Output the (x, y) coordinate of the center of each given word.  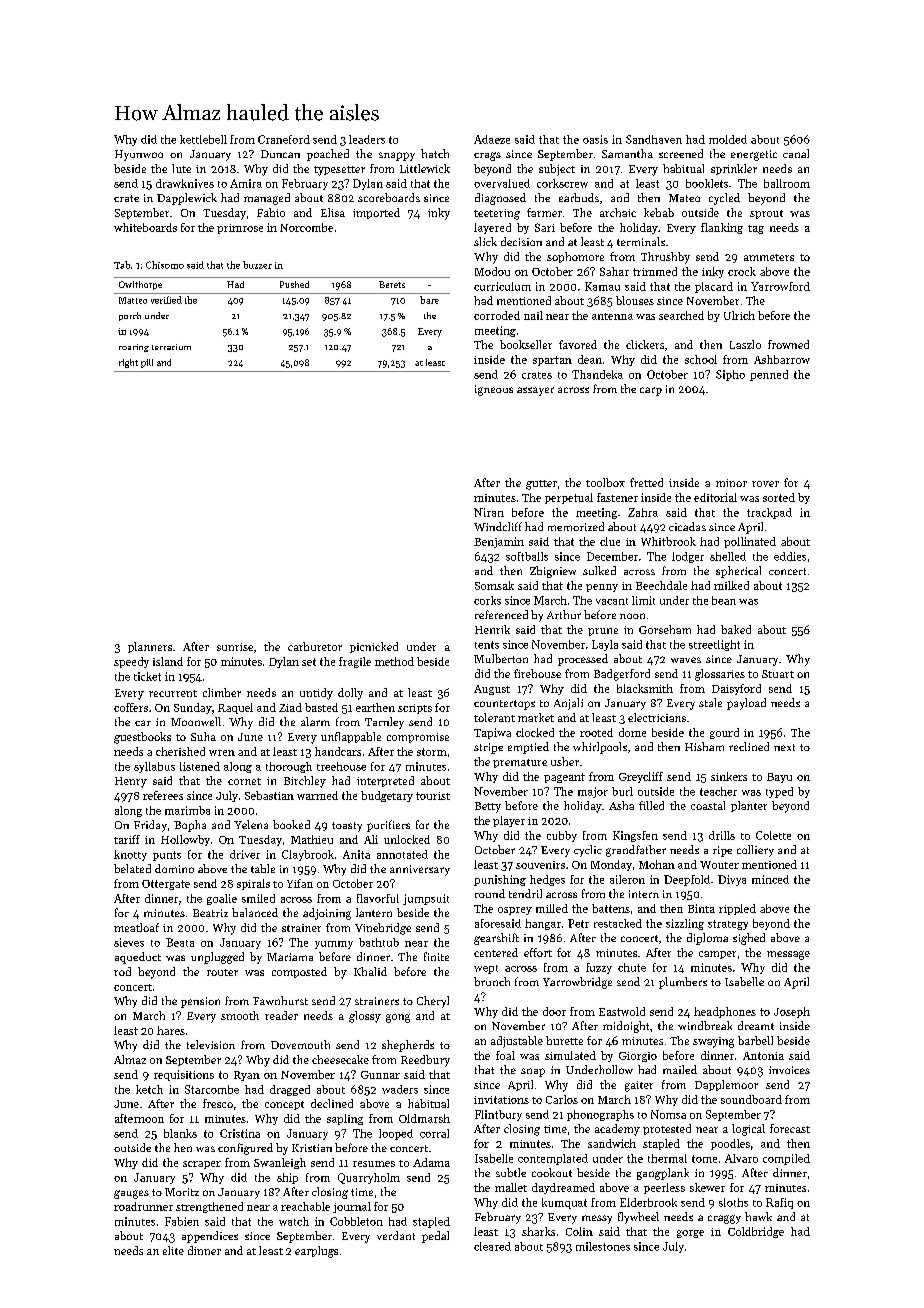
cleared (492, 1246)
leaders (367, 139)
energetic (754, 155)
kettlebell (203, 139)
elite (173, 1250)
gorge (690, 1234)
